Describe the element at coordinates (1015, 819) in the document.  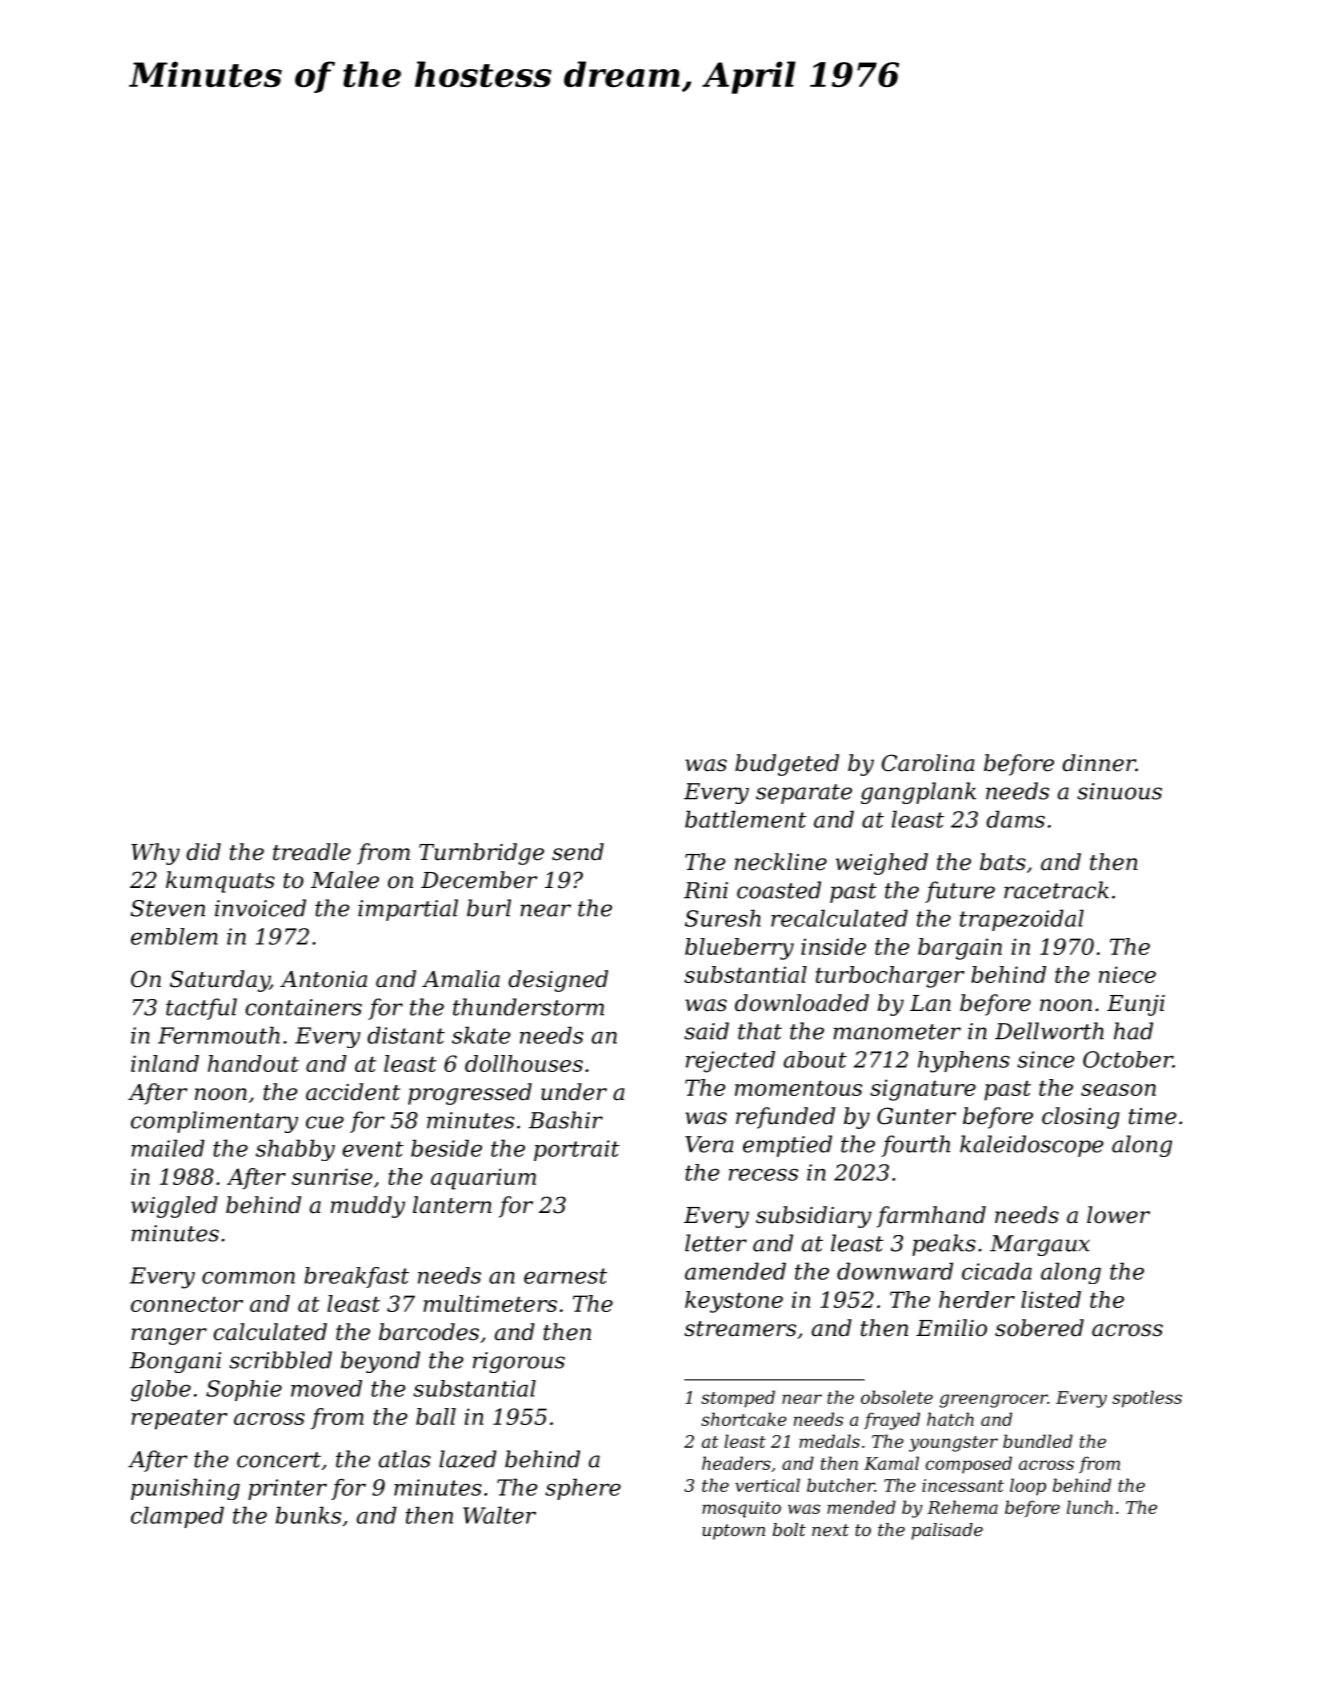
I see `dams` at that location.
